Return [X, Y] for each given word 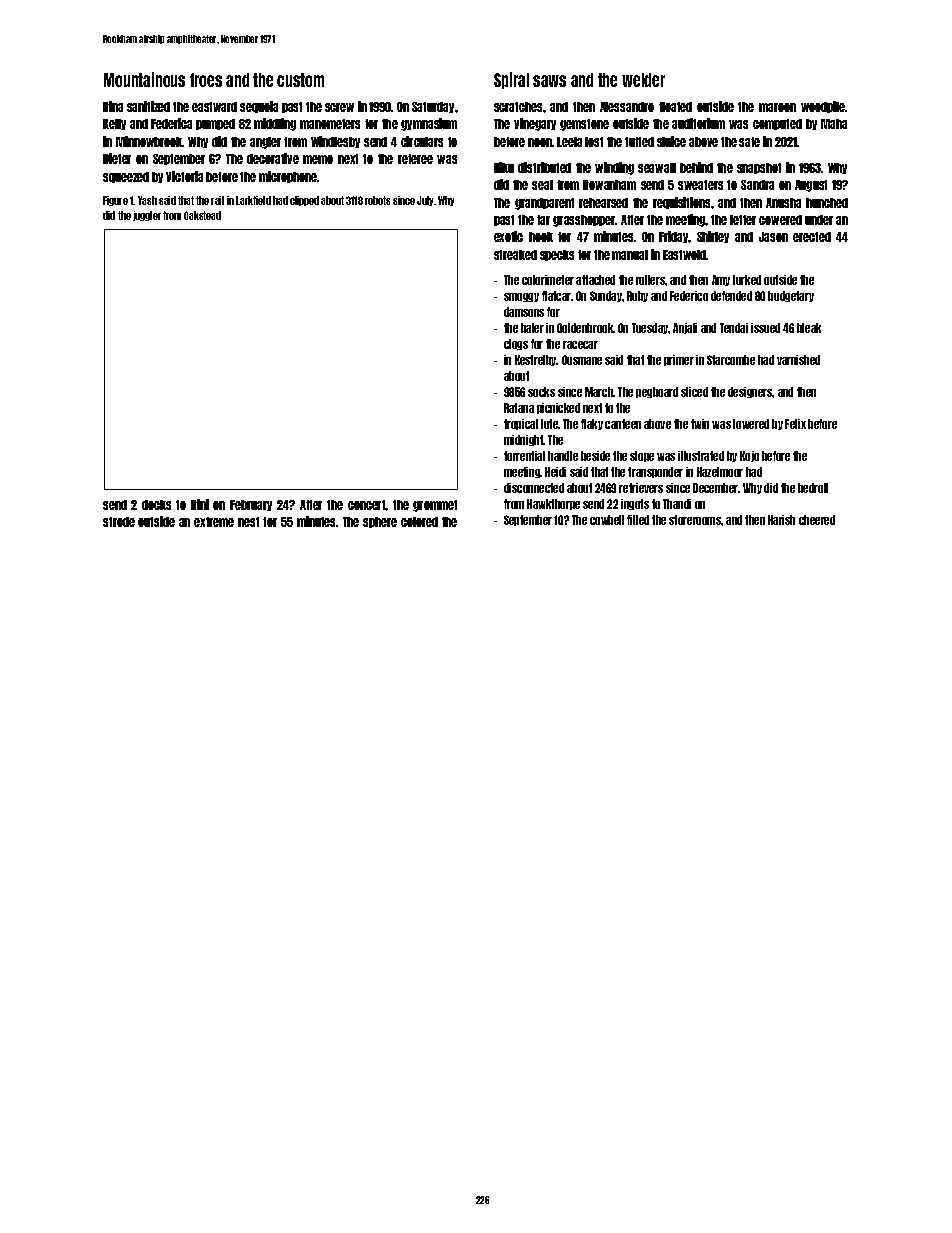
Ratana [519, 408]
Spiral [511, 80]
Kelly [114, 124]
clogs [516, 344]
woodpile [823, 107]
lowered [751, 424]
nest [248, 522]
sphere [380, 522]
